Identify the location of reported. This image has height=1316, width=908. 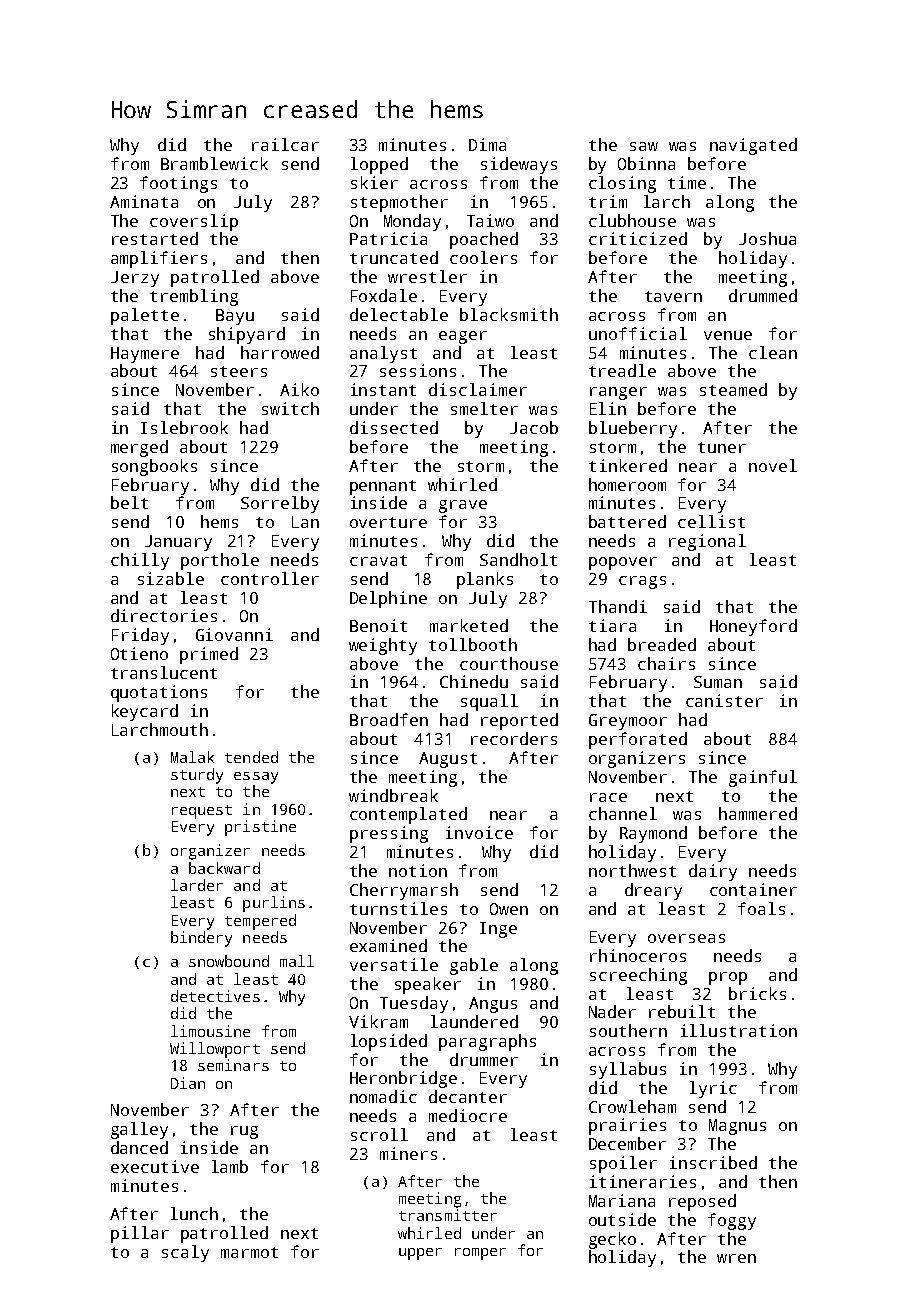
(519, 721).
